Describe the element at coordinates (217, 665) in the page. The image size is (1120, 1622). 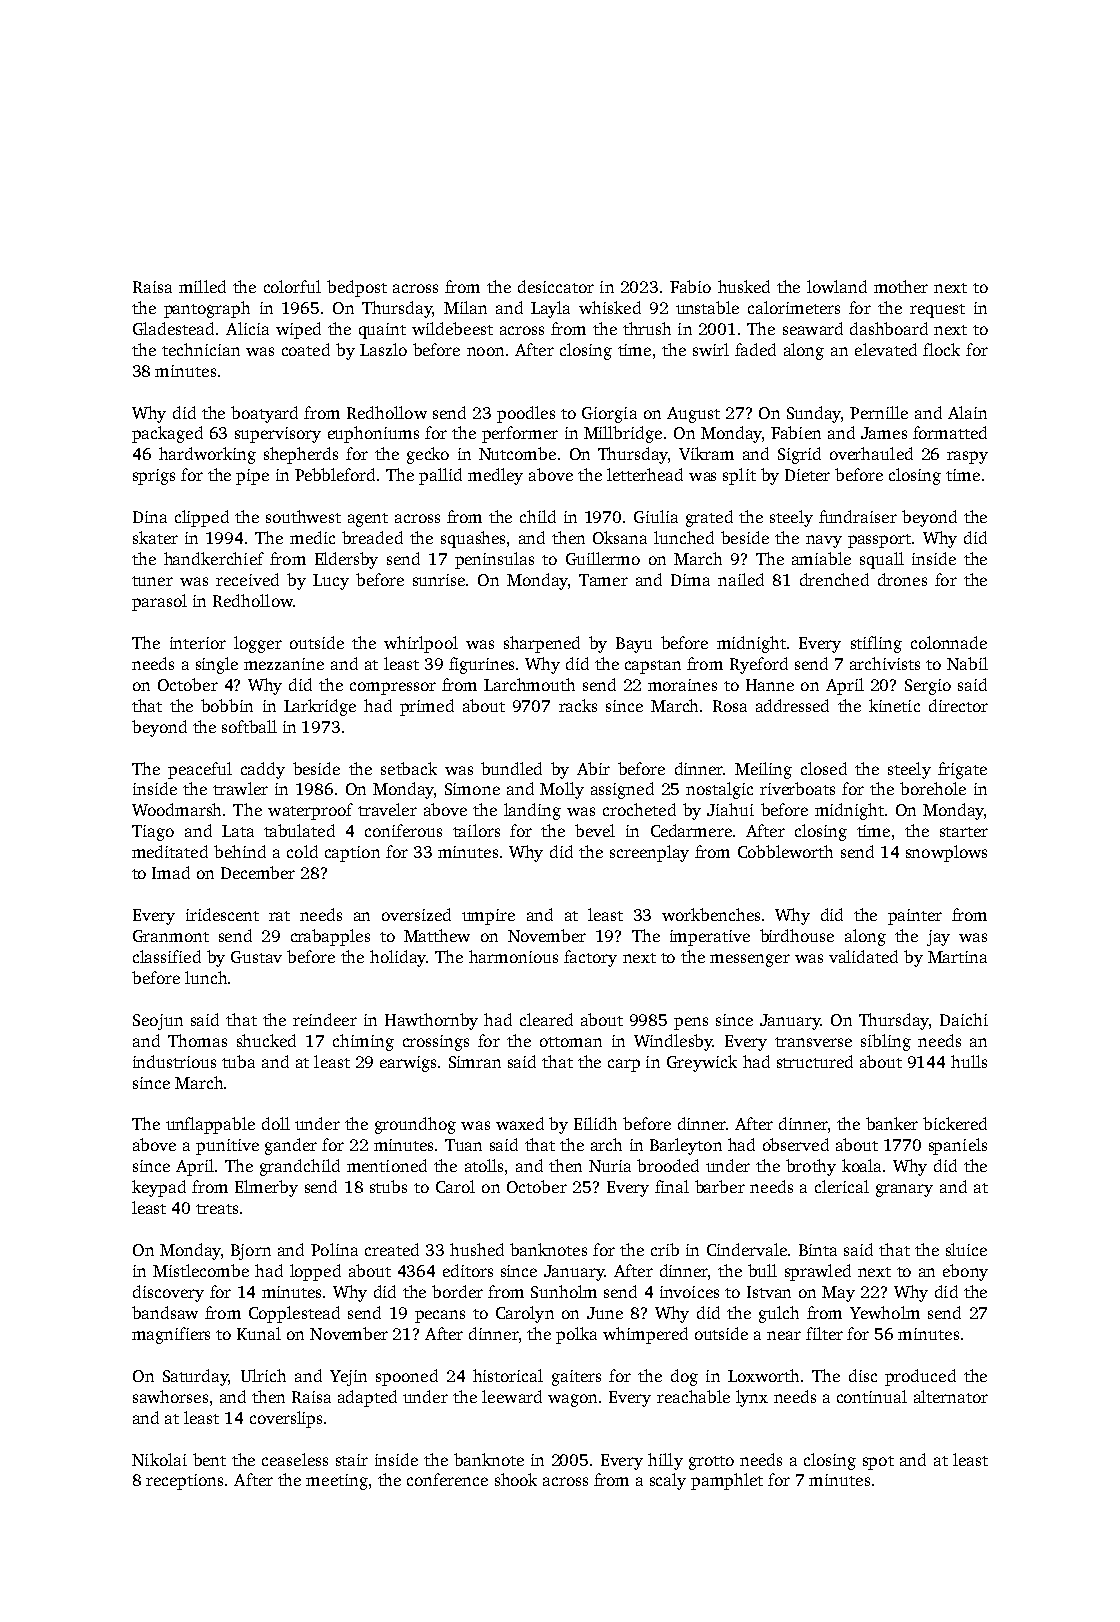
I see `single` at that location.
